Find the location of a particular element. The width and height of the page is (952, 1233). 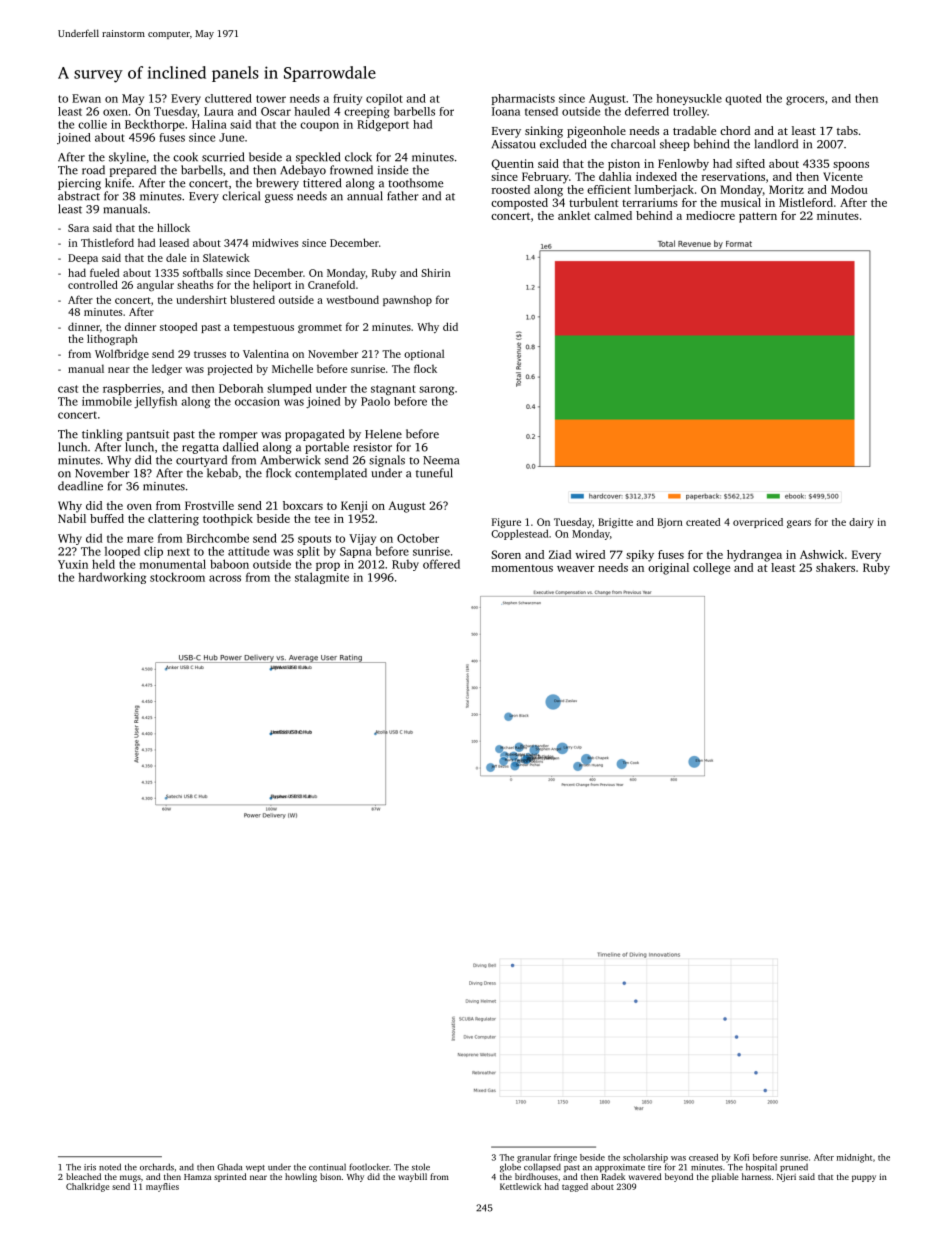

shakers is located at coordinates (835, 567).
